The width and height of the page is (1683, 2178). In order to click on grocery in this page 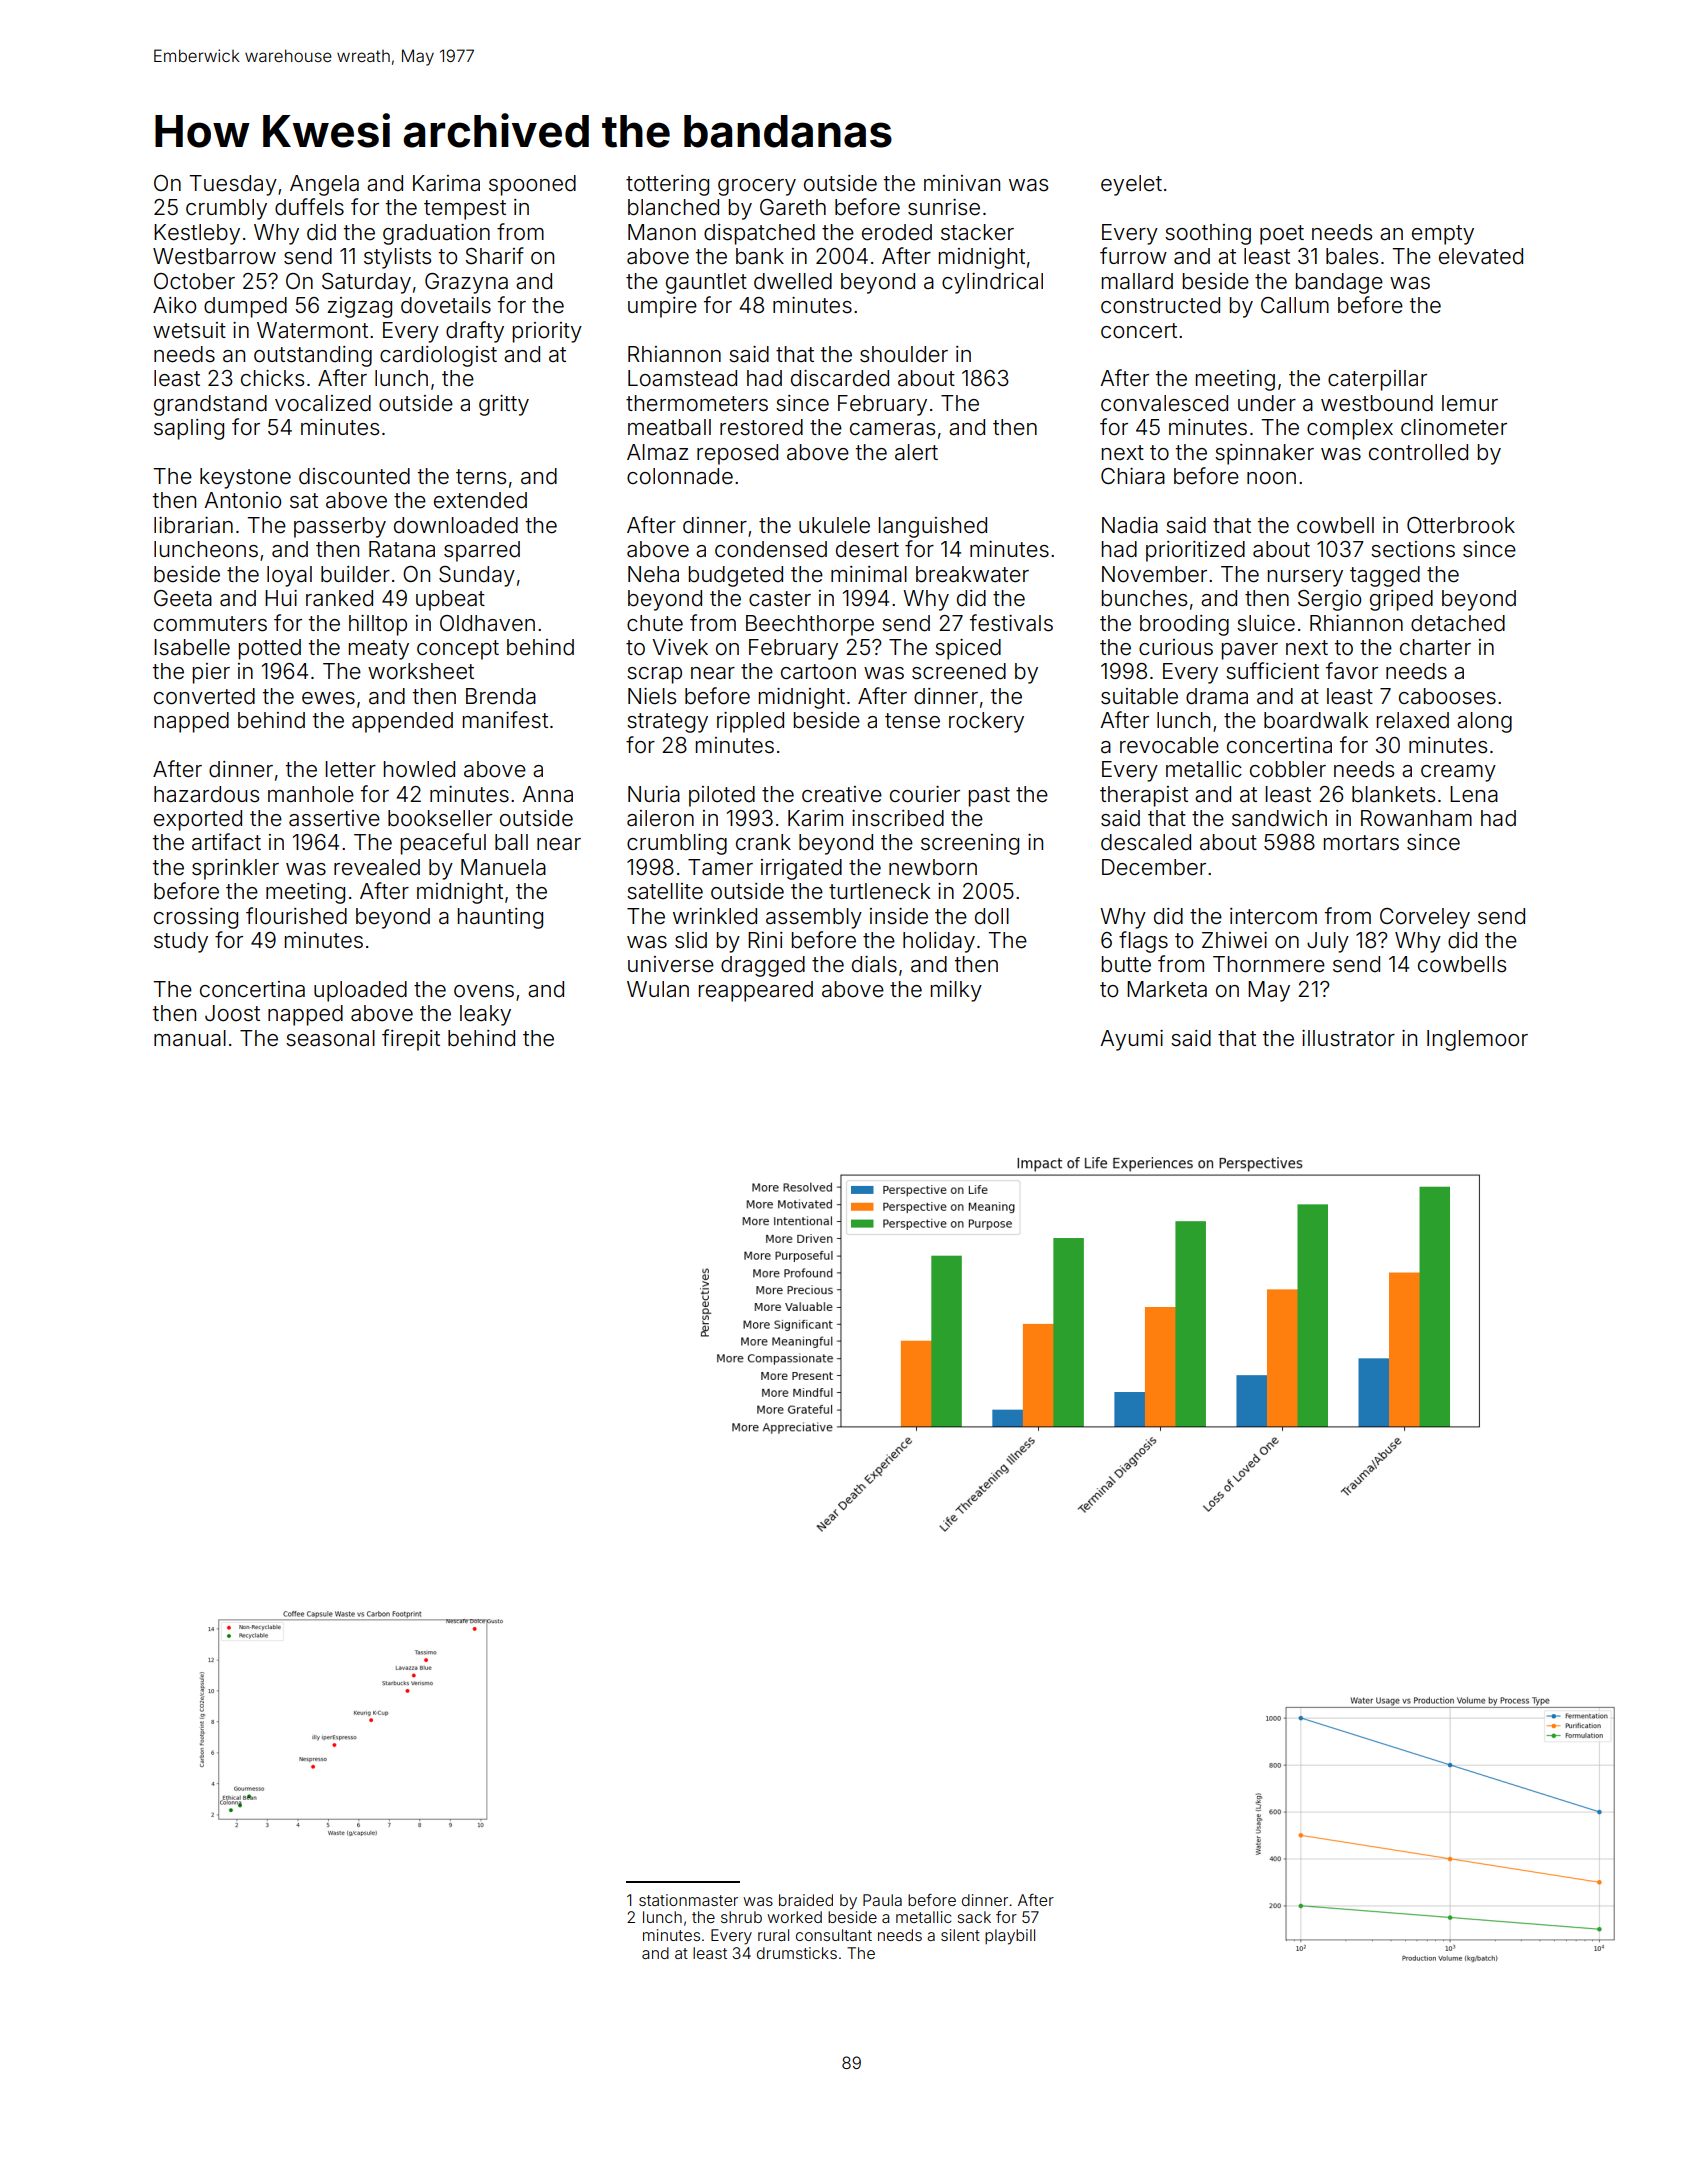, I will do `click(757, 187)`.
